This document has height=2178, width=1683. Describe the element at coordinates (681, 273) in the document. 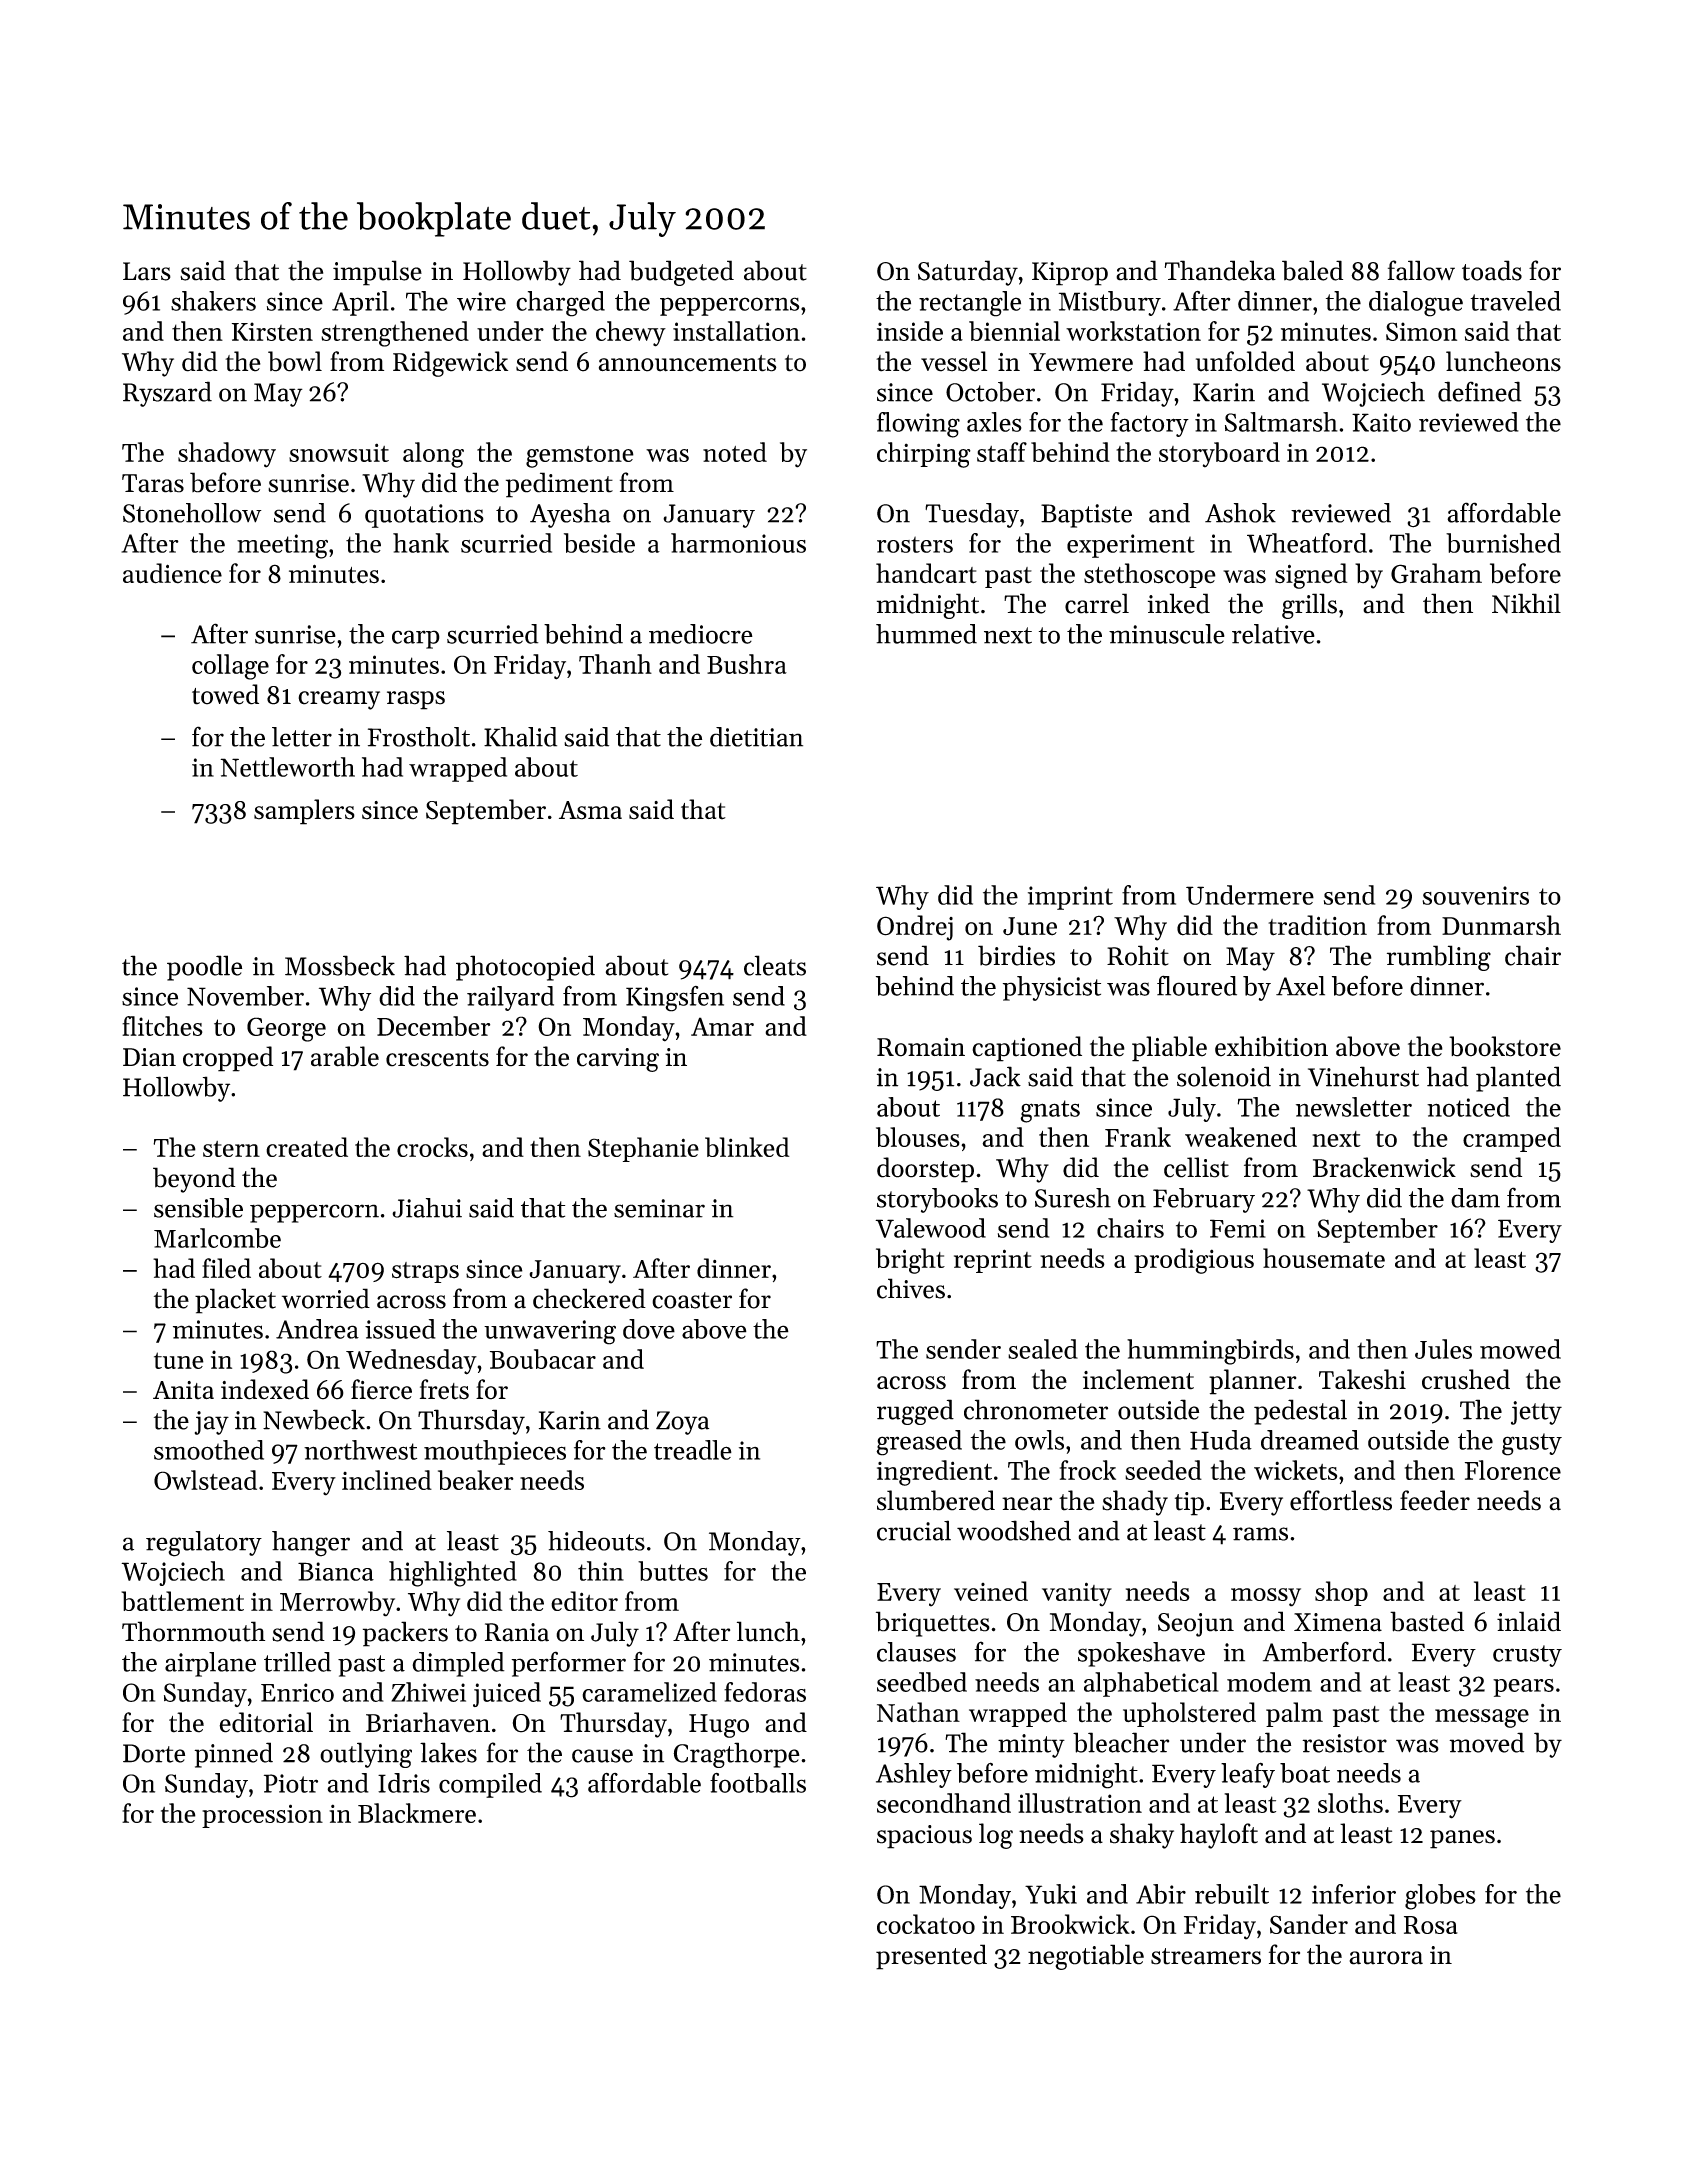

I see `budgeted` at that location.
